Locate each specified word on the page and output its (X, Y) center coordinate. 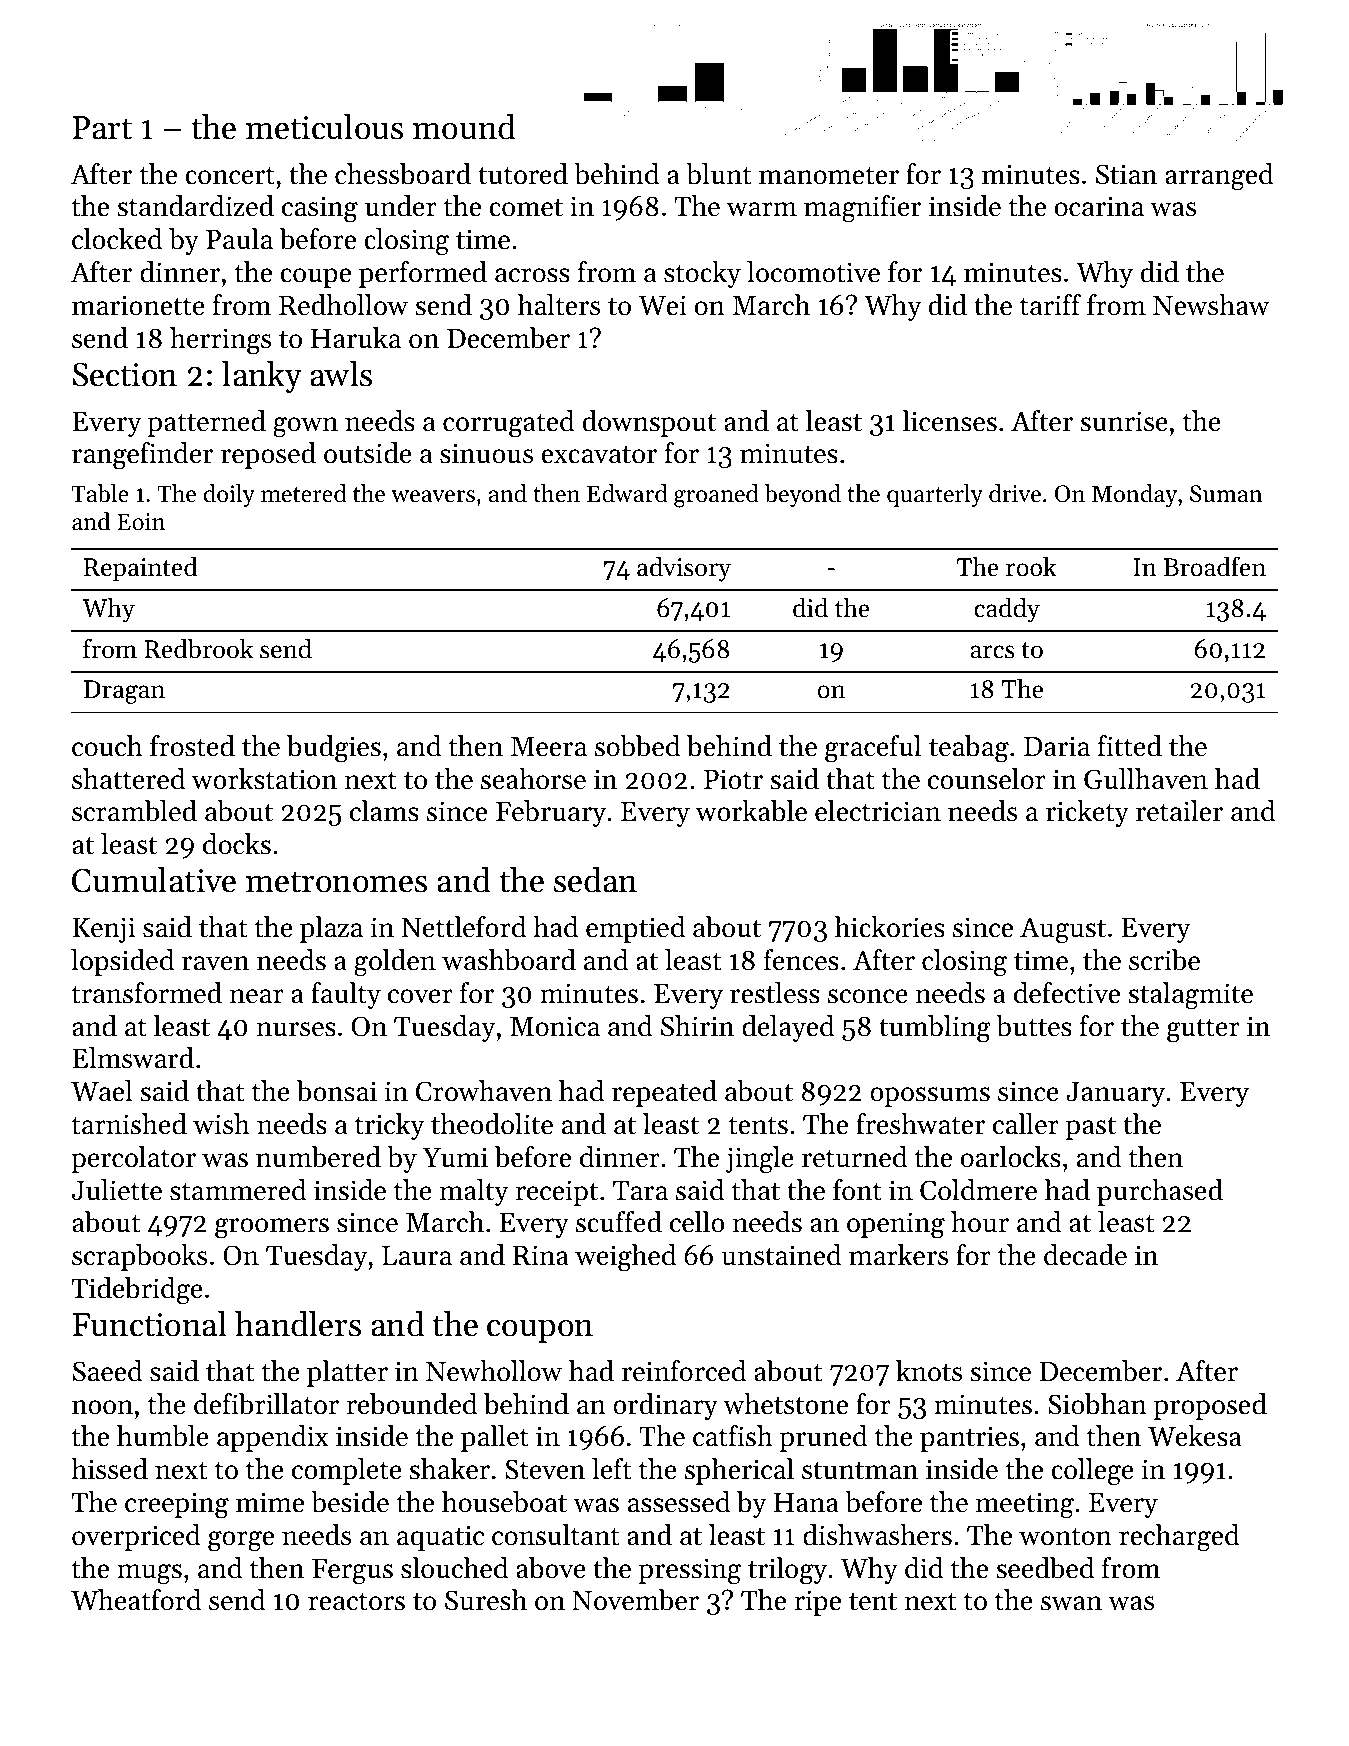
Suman (1226, 494)
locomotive (813, 272)
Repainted (141, 569)
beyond (802, 495)
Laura (417, 1256)
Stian (1126, 174)
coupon (540, 1331)
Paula (239, 239)
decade (1085, 1255)
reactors (356, 1602)
